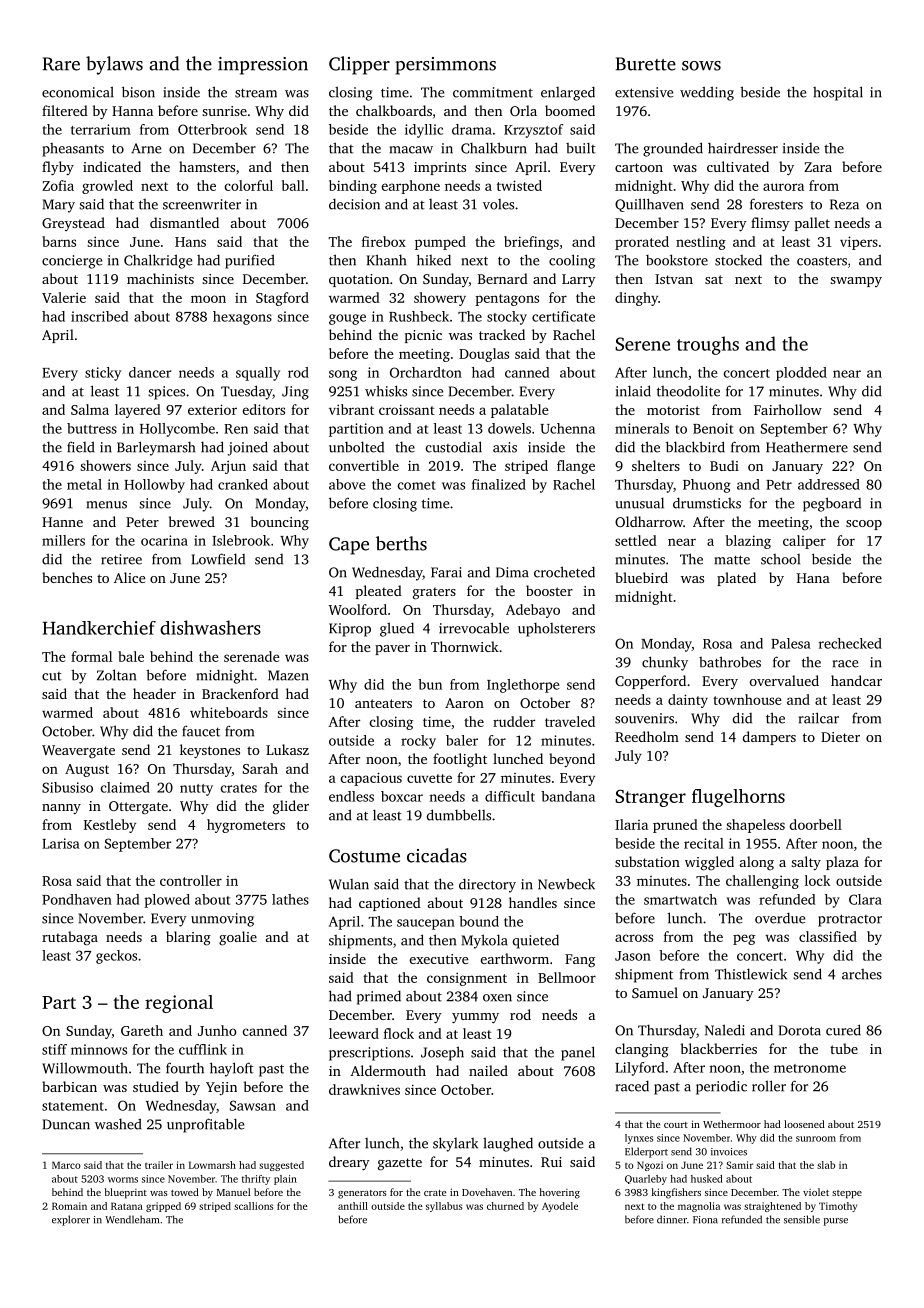 This screenshot has height=1308, width=924. What do you see at coordinates (677, 260) in the screenshot?
I see `bookstore` at bounding box center [677, 260].
